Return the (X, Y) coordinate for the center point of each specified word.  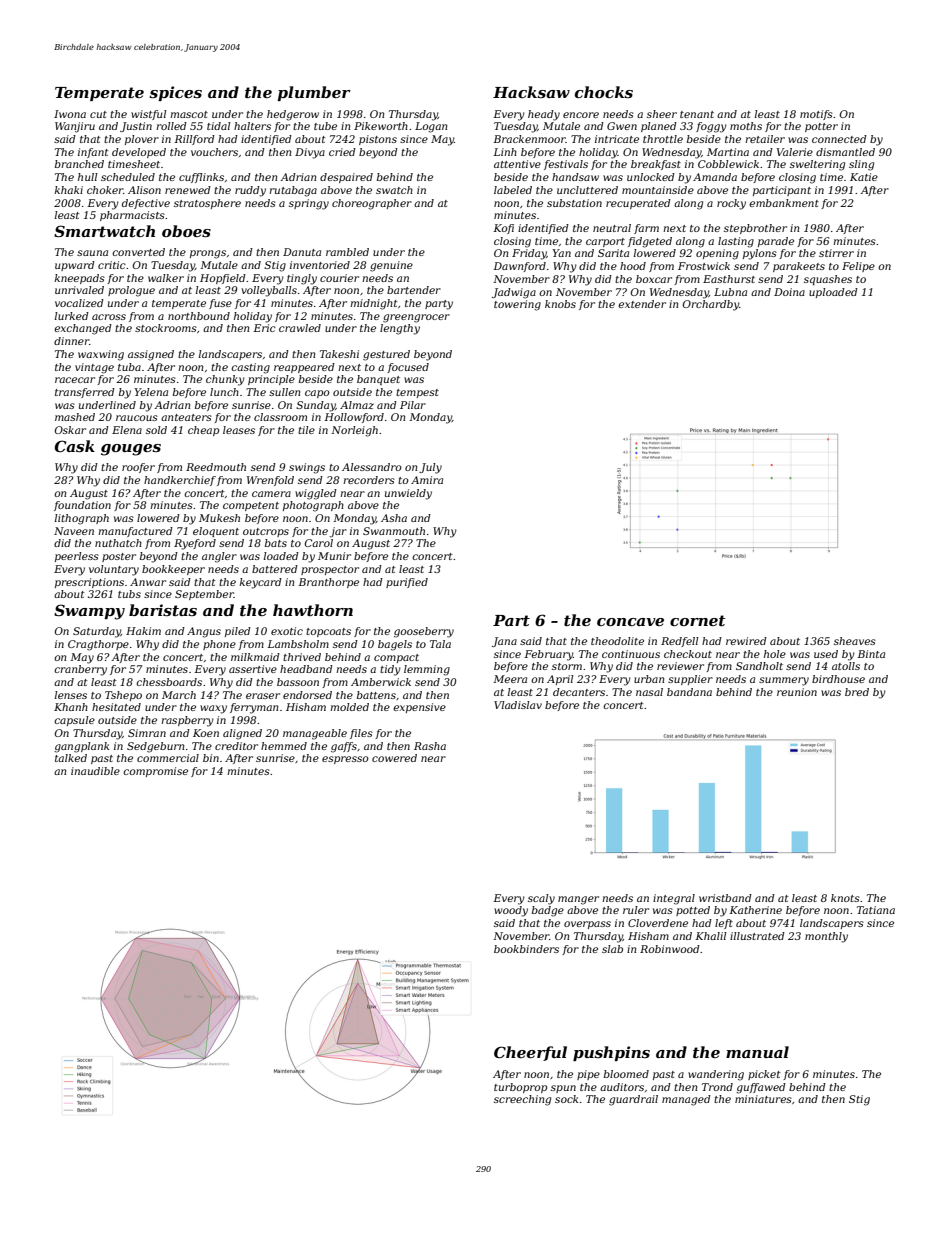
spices (175, 93)
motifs (816, 115)
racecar (75, 380)
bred (857, 692)
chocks (604, 92)
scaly (541, 899)
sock (566, 1099)
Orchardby (711, 305)
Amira (427, 480)
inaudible (95, 771)
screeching (522, 1100)
